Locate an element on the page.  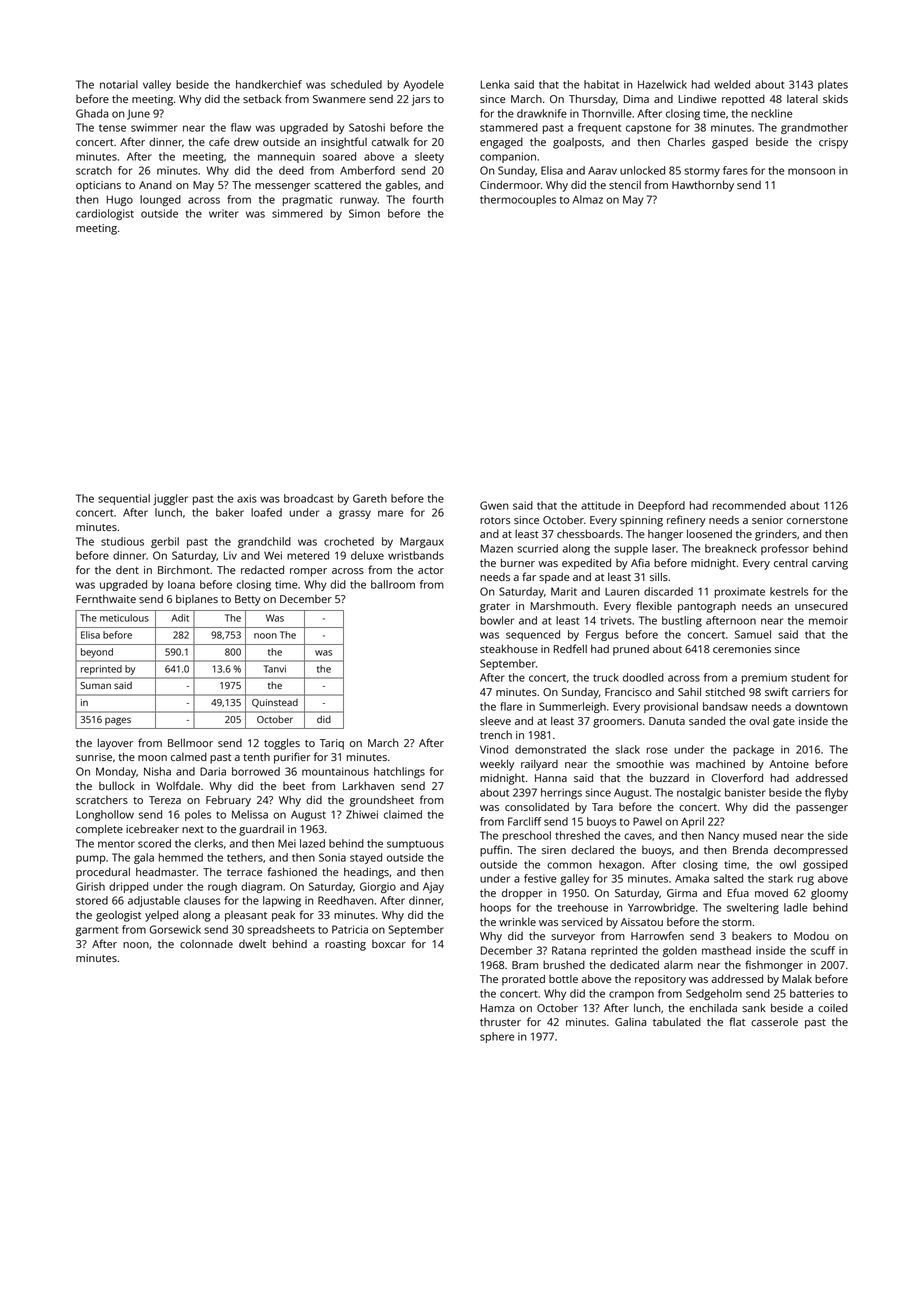
studious is located at coordinates (122, 541).
